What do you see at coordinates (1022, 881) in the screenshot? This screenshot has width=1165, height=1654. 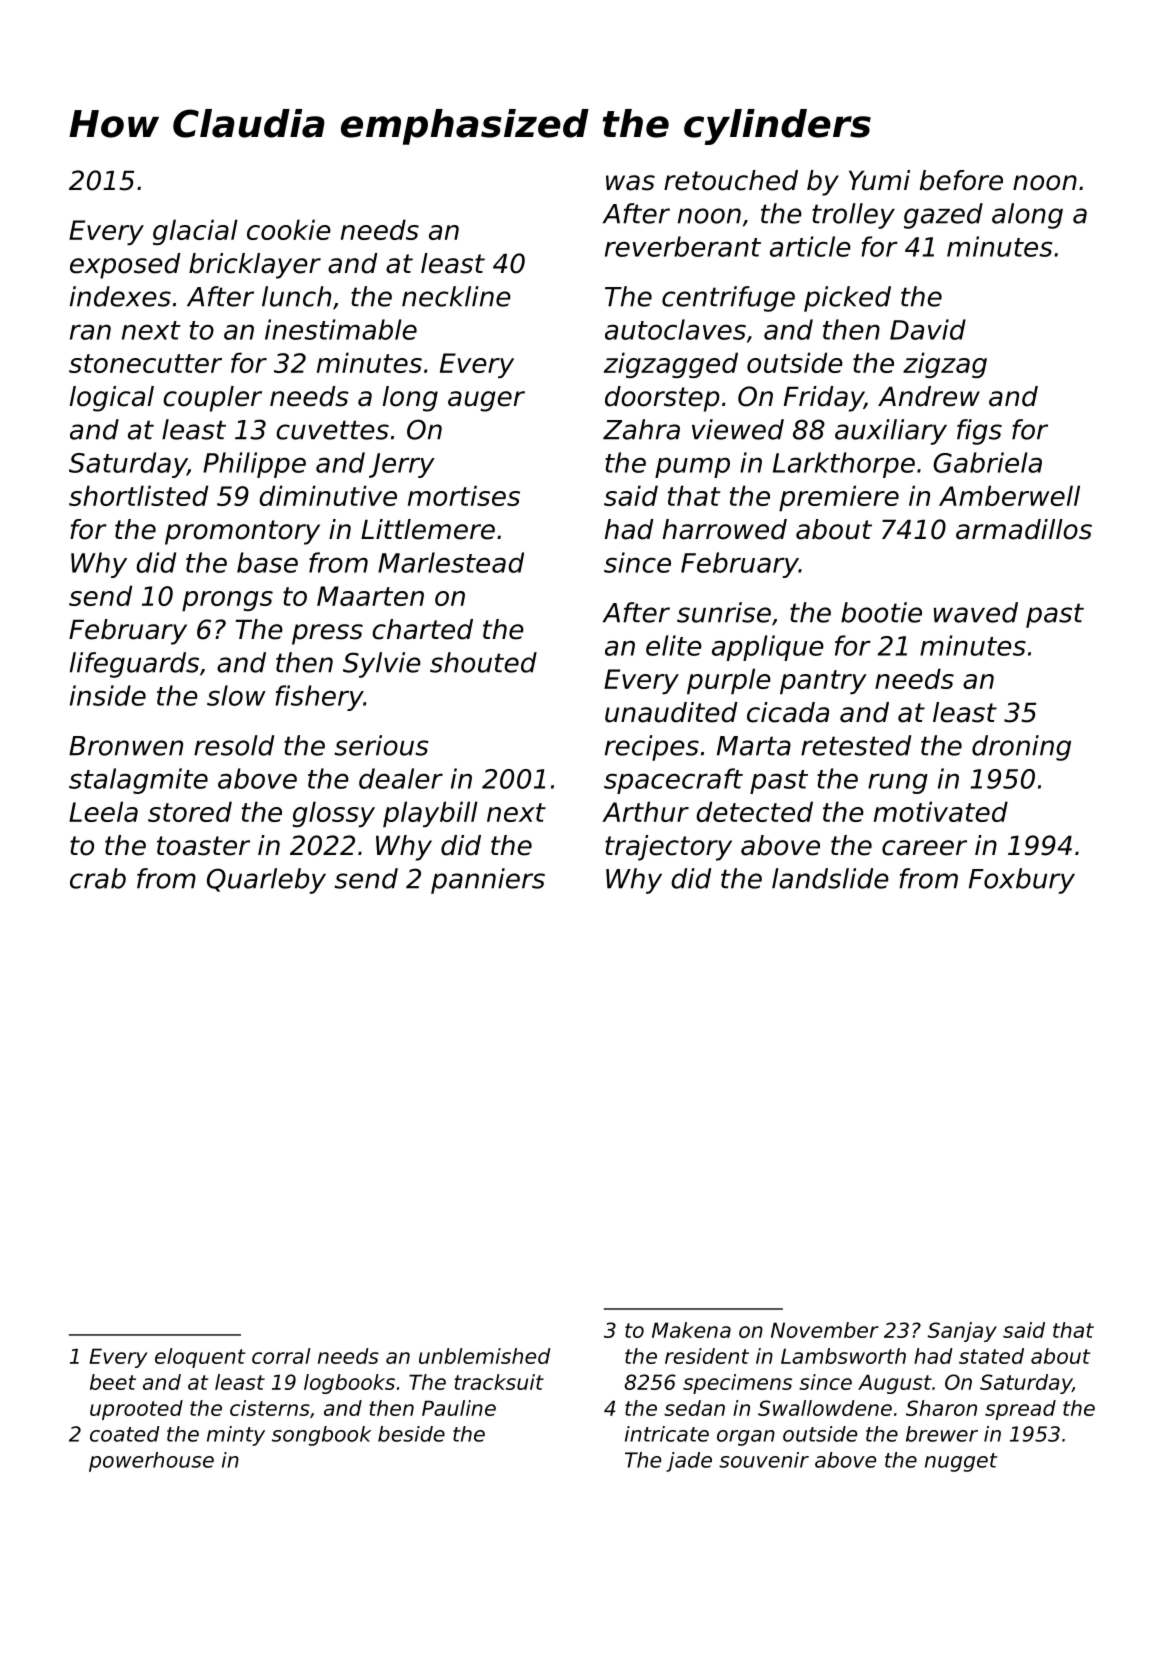 I see `Foxbury` at bounding box center [1022, 881].
